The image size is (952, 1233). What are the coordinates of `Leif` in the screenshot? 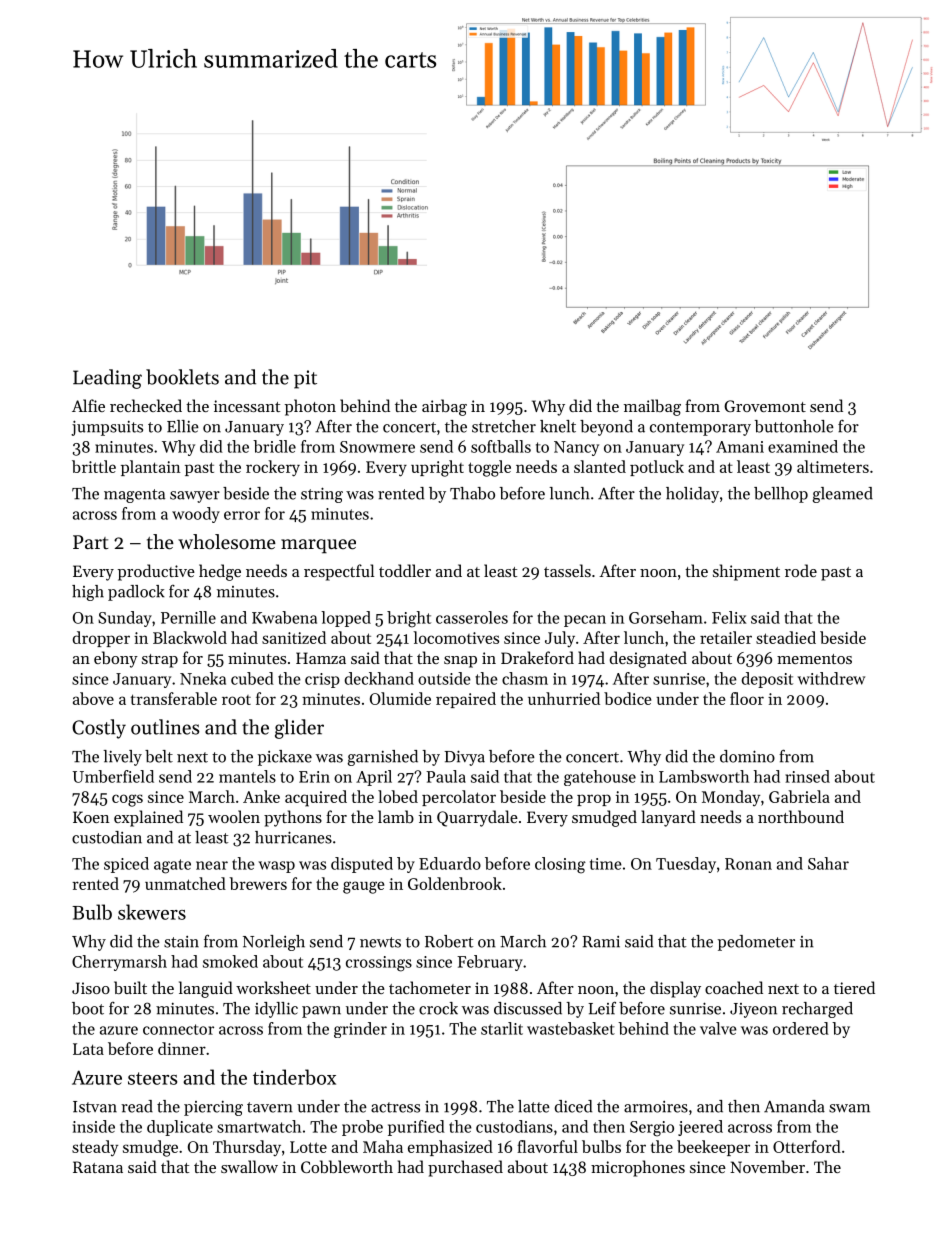 It's located at (602, 1008).
